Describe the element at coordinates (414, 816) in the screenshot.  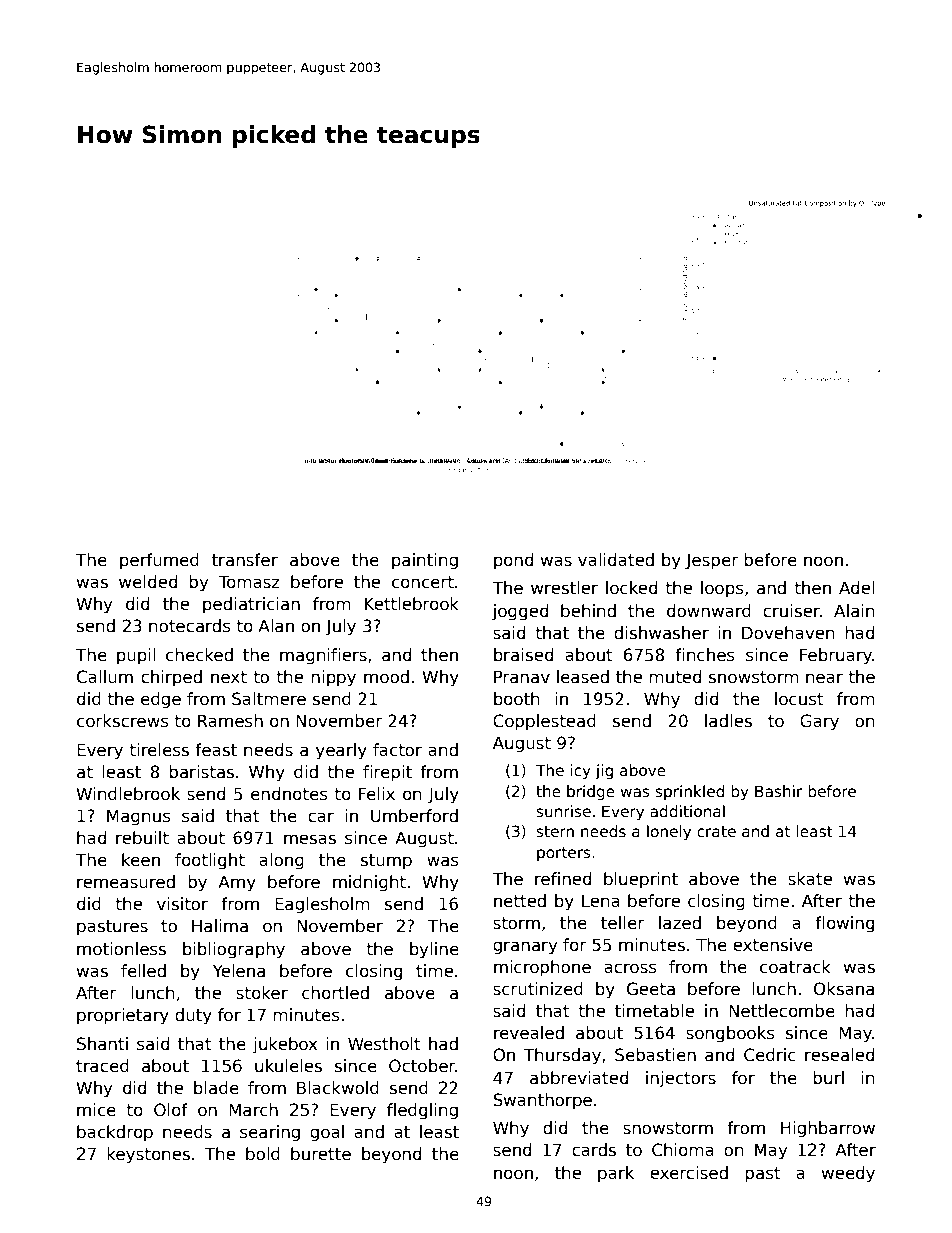
I see `Umberford` at that location.
